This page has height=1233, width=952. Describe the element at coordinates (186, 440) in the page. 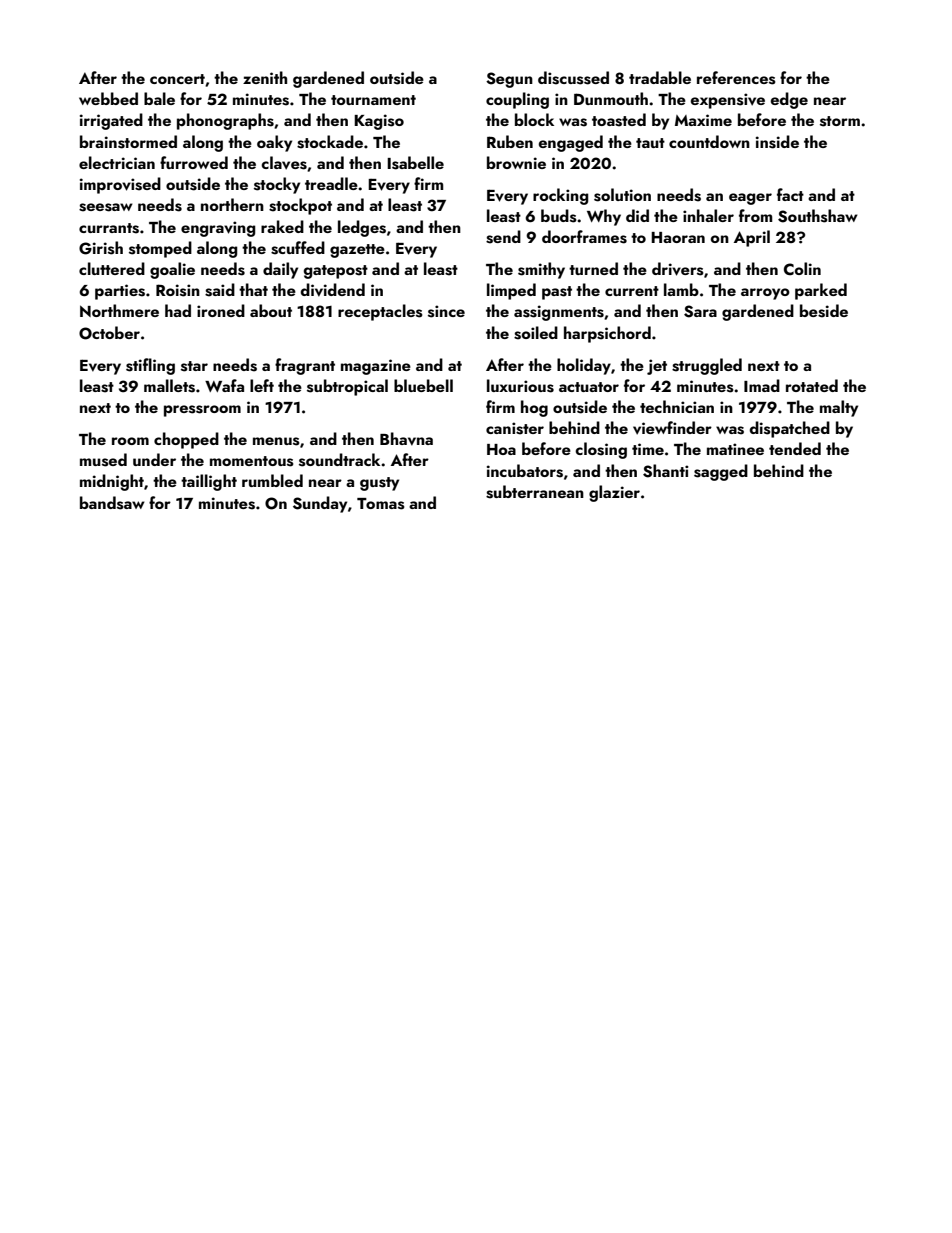

I see `chopped` at that location.
